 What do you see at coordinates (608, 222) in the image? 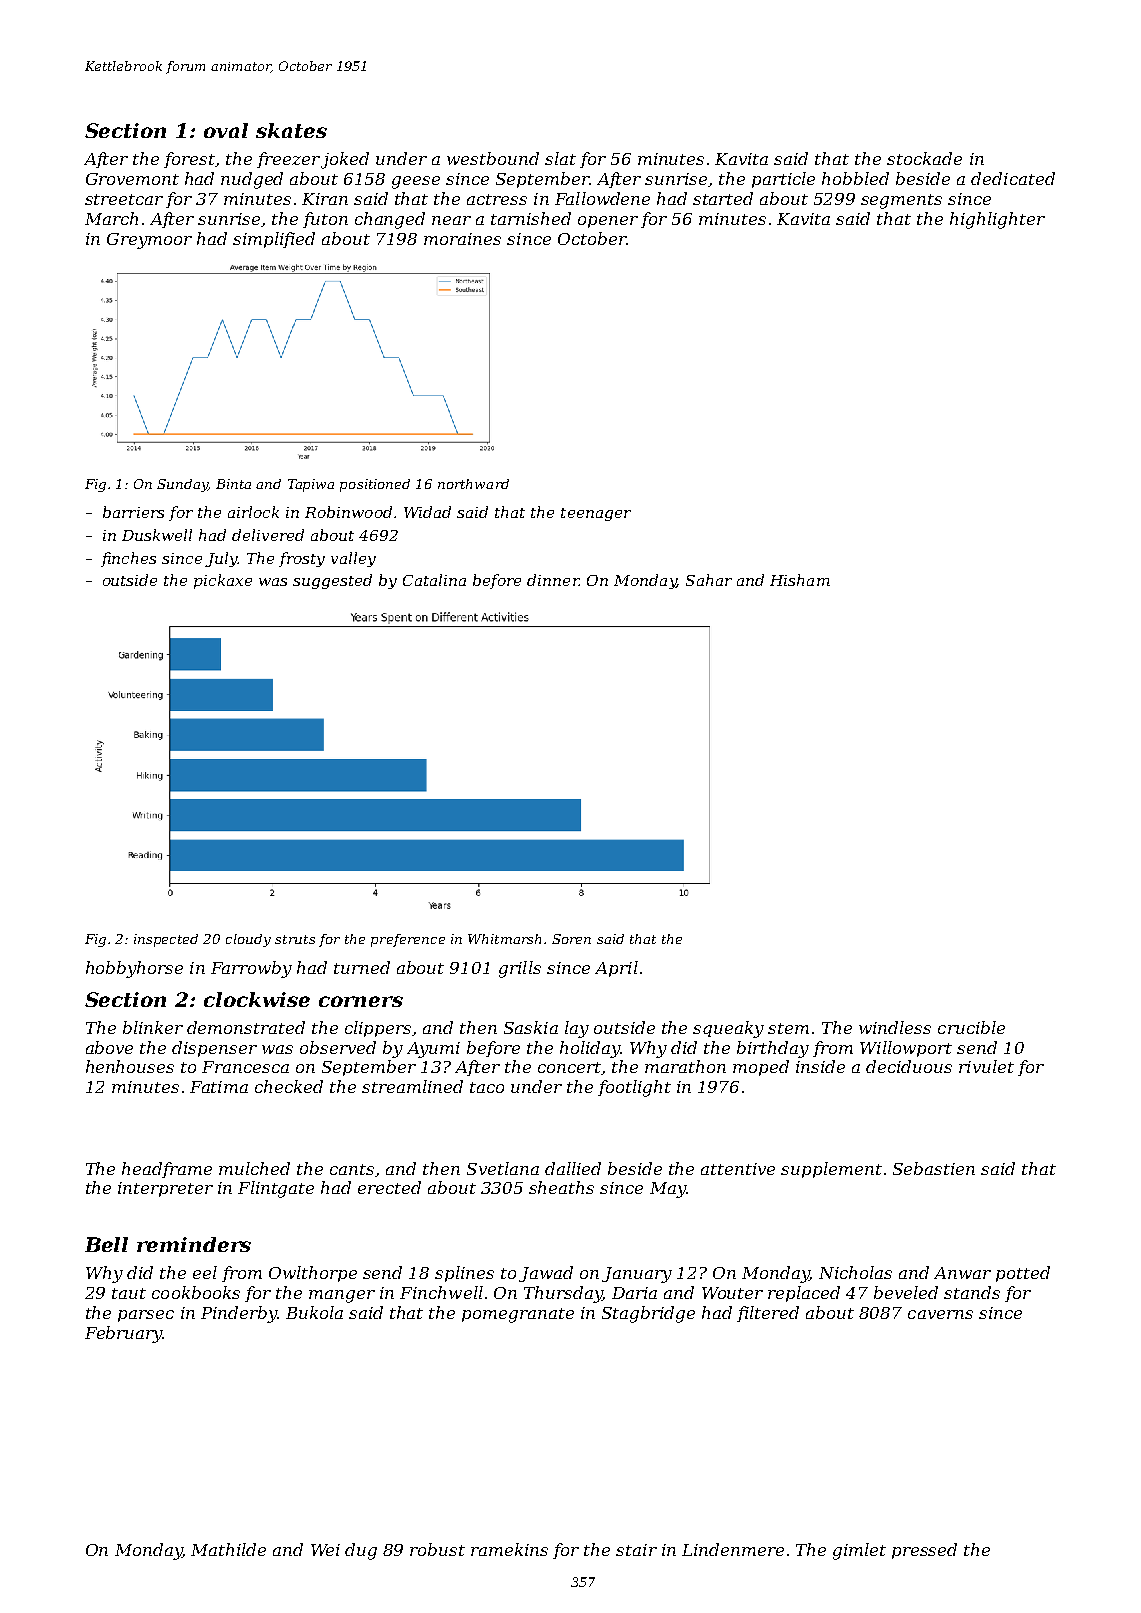
I see `opener` at bounding box center [608, 222].
